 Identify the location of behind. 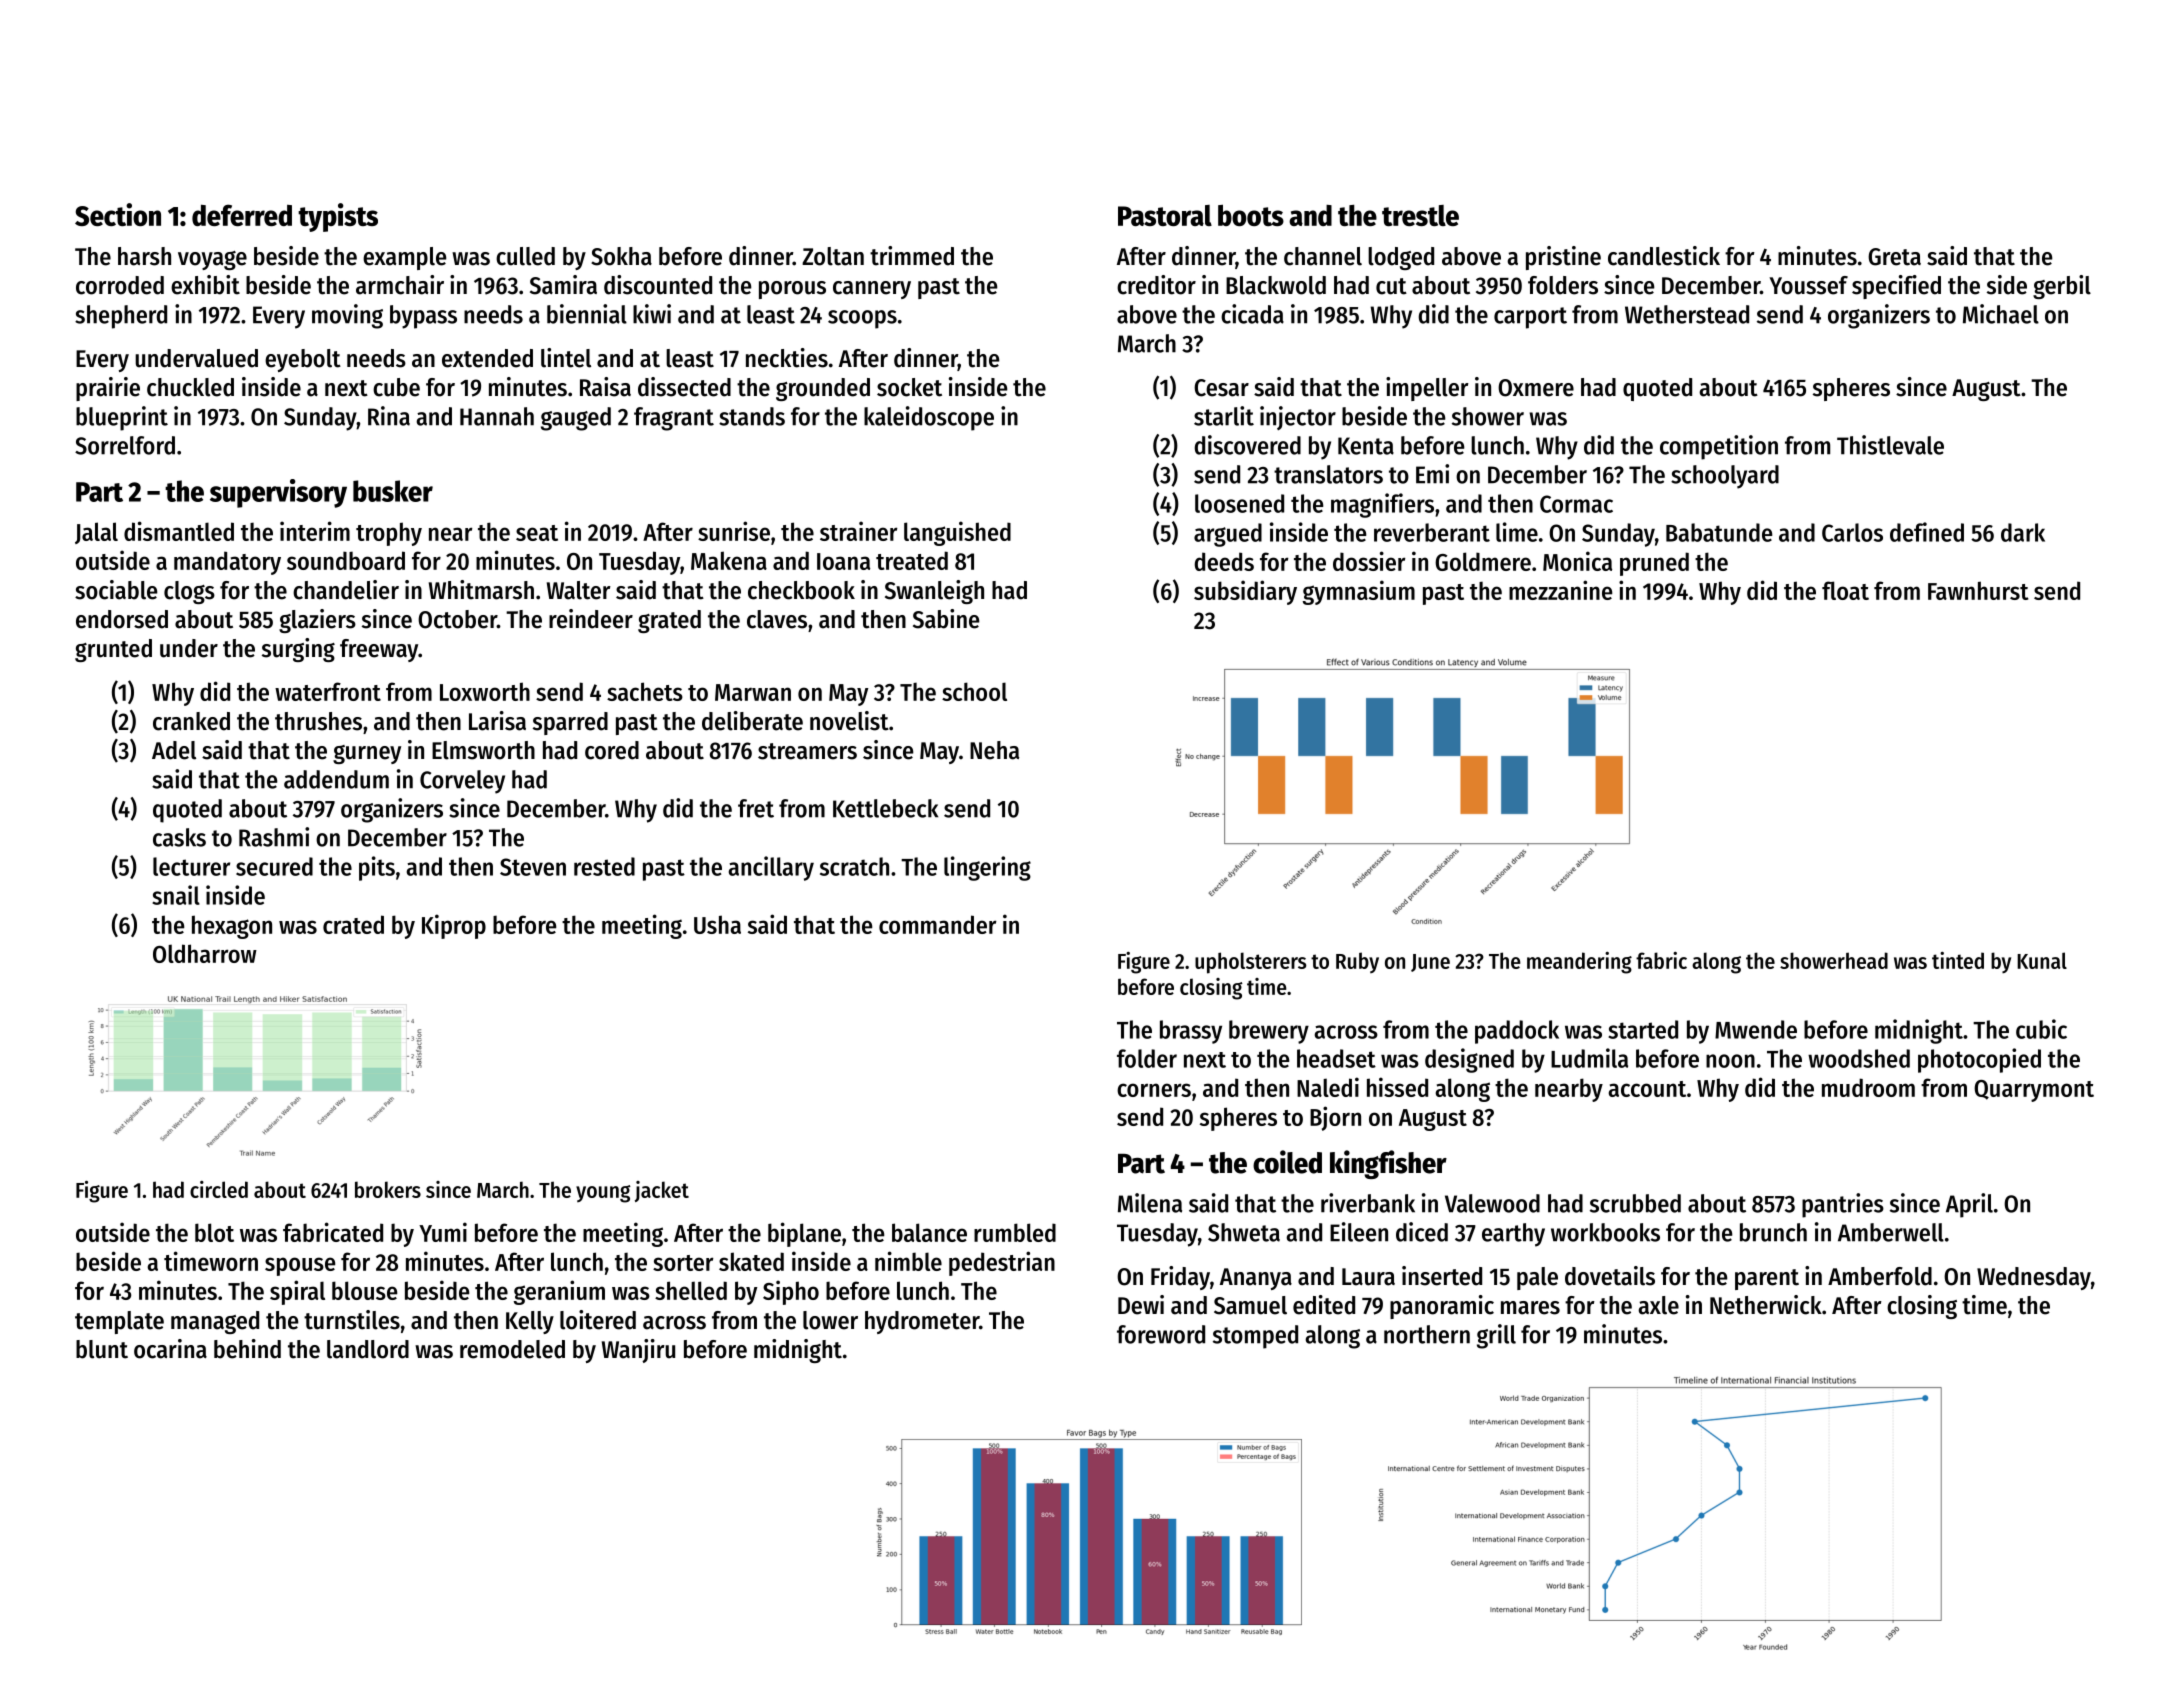
(247, 1349).
